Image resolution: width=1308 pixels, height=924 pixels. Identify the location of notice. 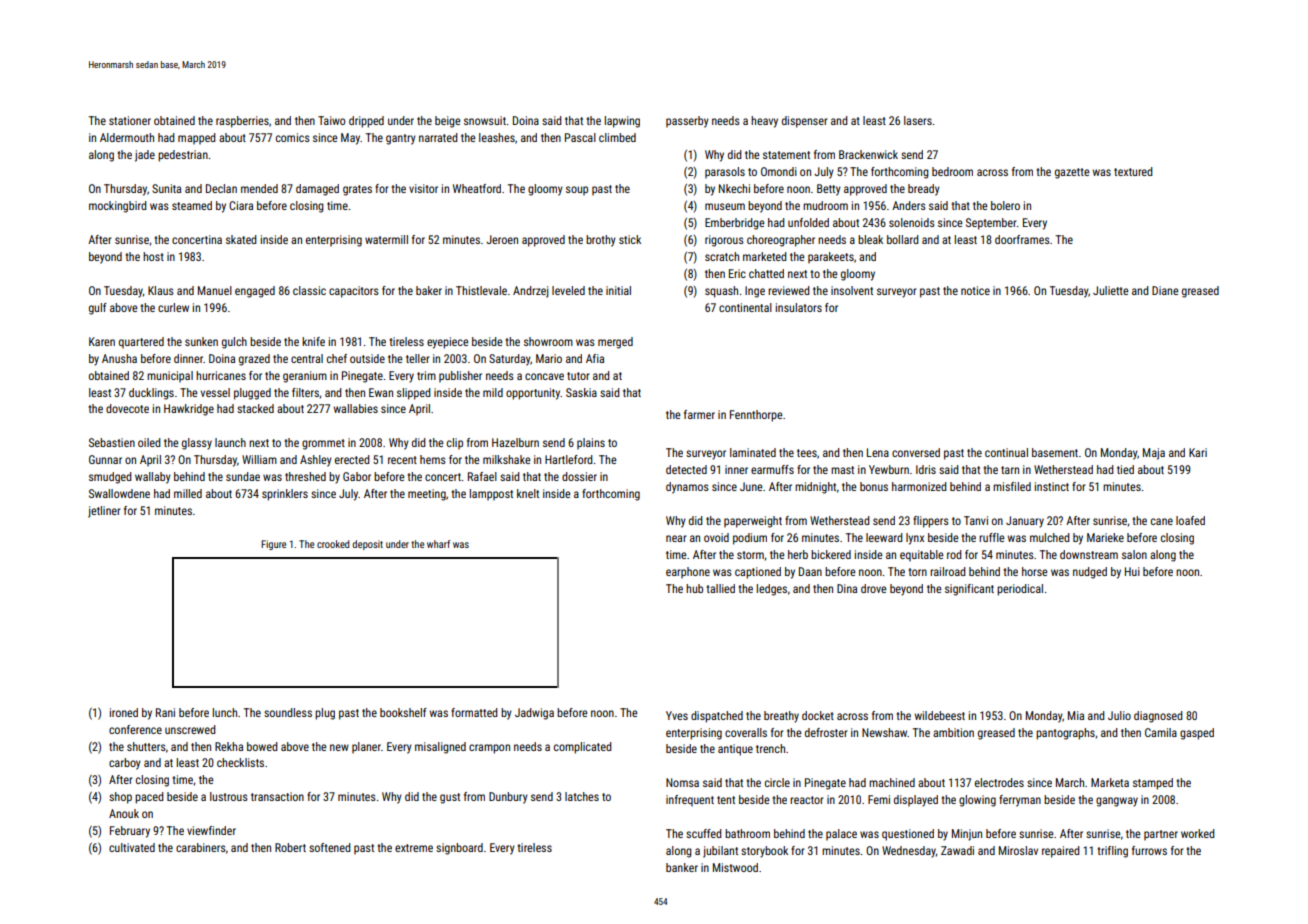
(975, 290).
